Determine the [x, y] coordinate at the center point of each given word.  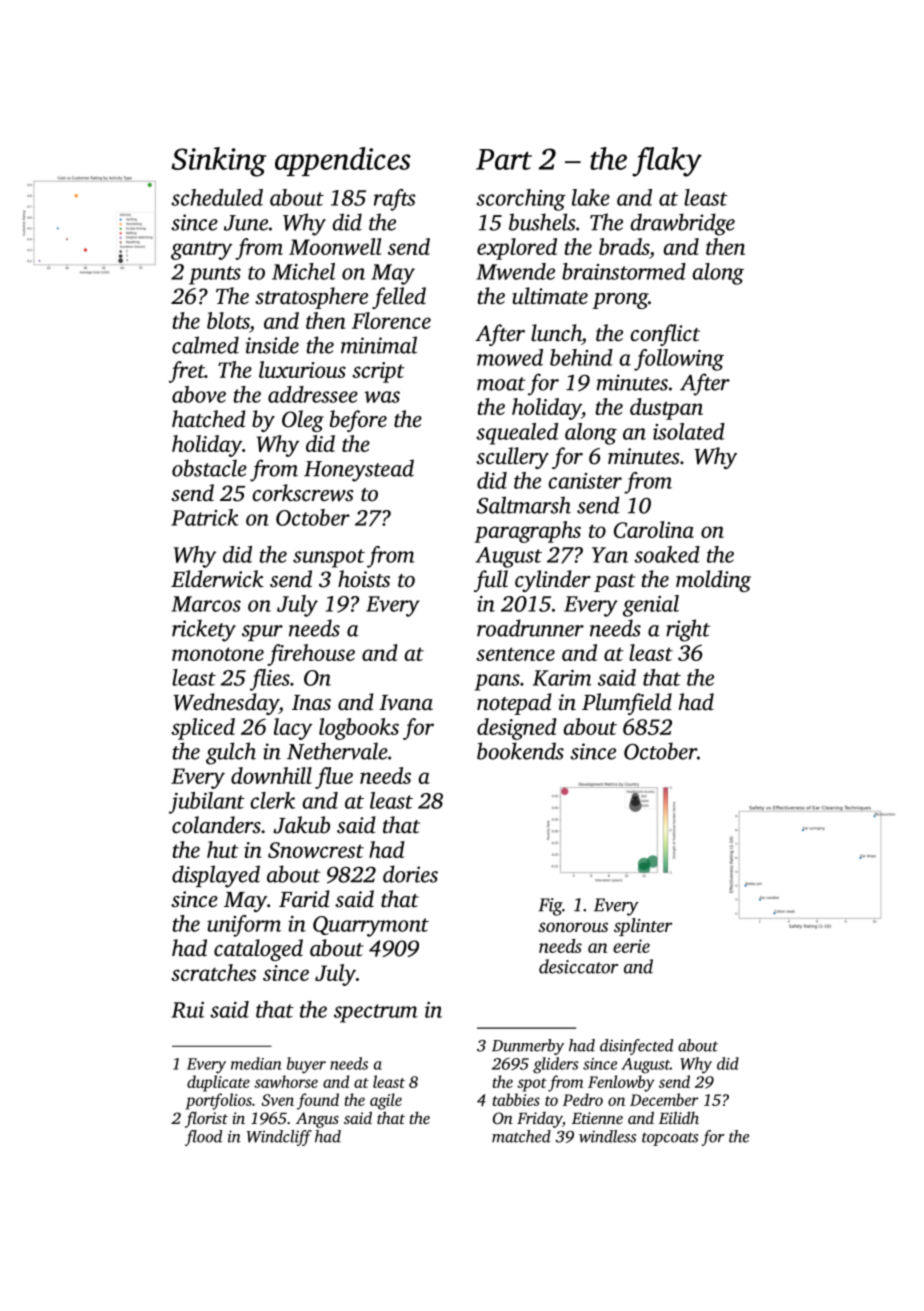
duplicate [218, 1083]
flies [270, 680]
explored [517, 249]
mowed [510, 357]
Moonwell [335, 246]
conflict [665, 335]
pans [497, 682]
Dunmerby [528, 1047]
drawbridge [682, 224]
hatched [208, 419]
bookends [520, 751]
